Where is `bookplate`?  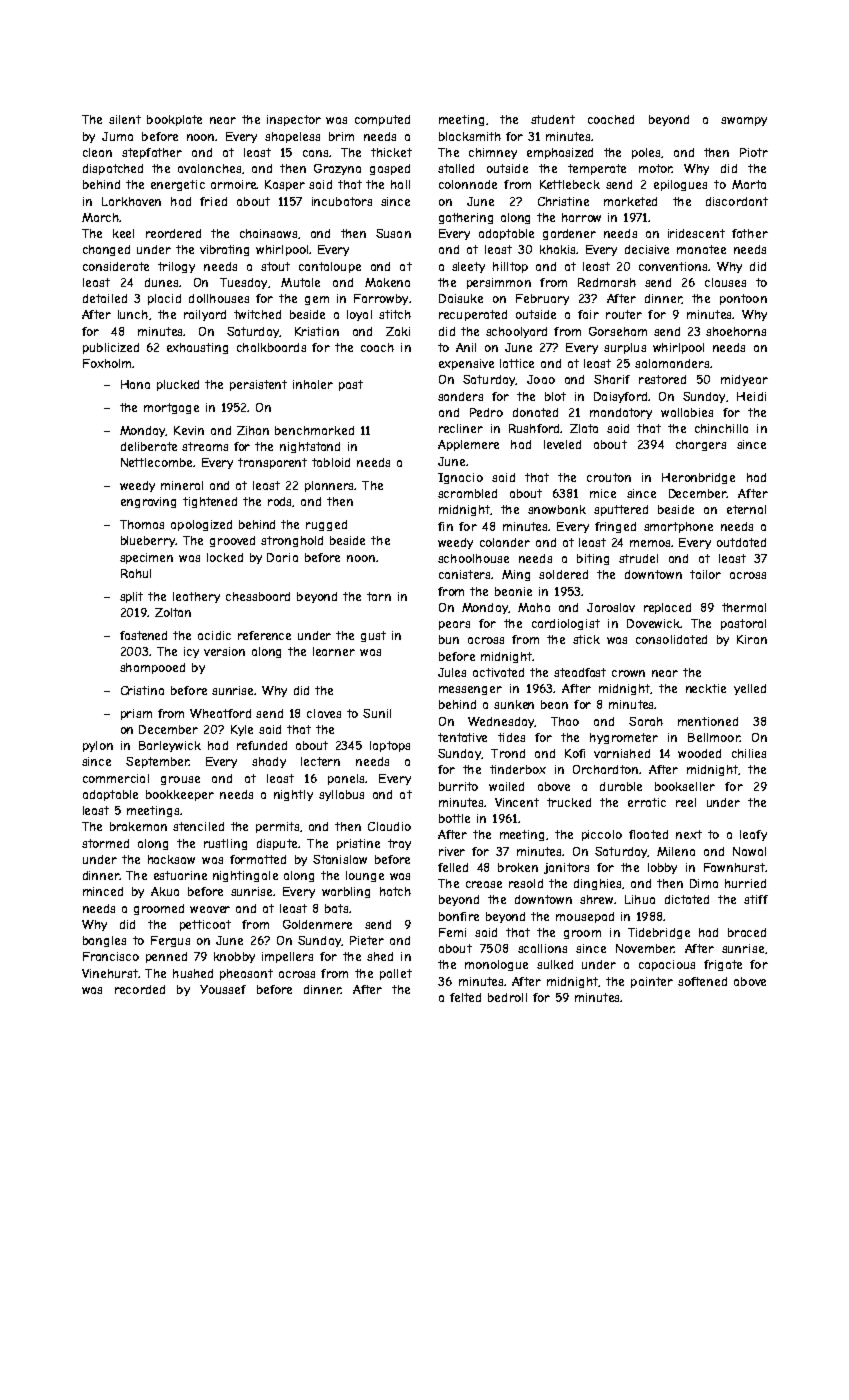
bookplate is located at coordinates (174, 120).
